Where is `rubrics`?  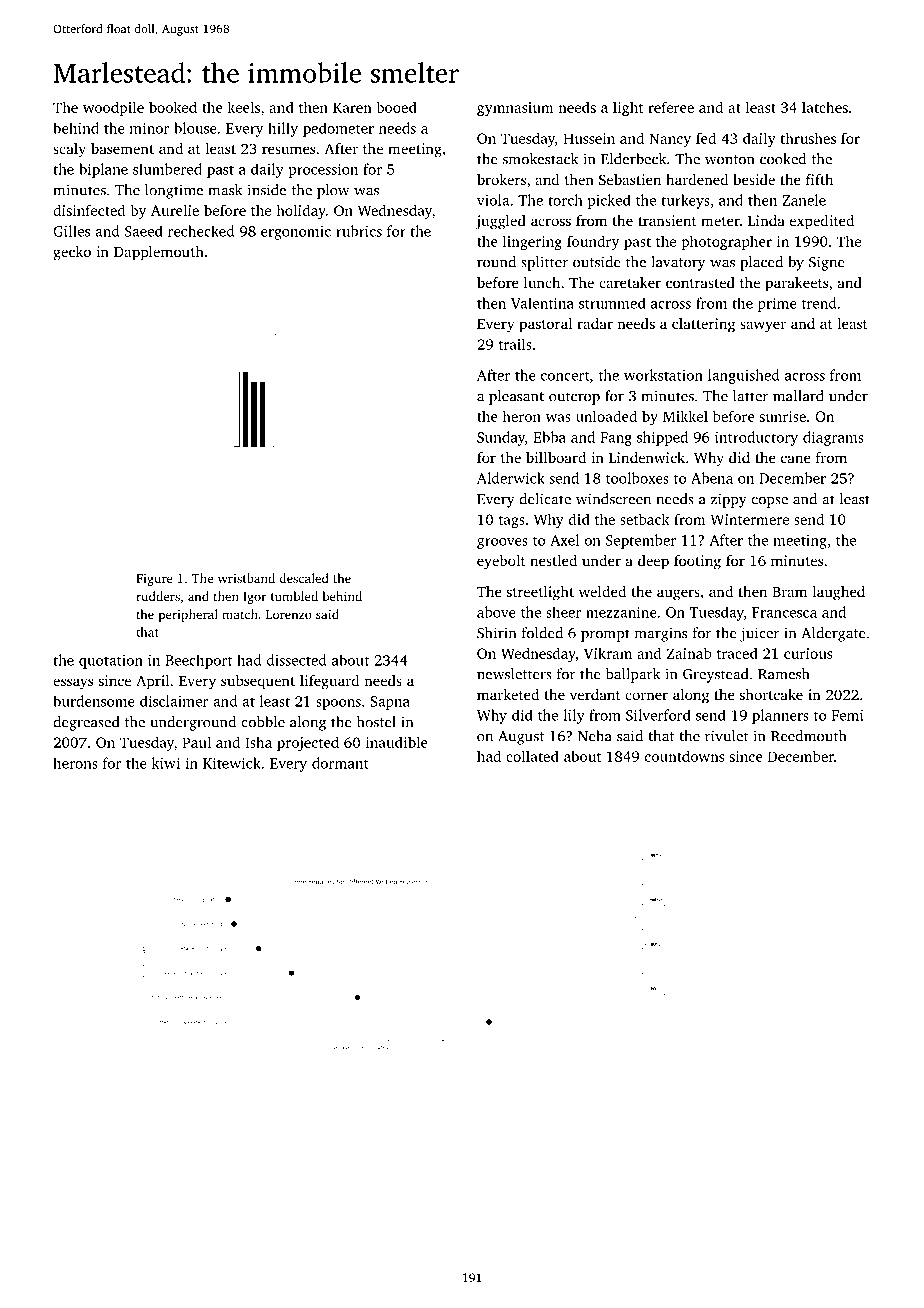
rubrics is located at coordinates (359, 231).
